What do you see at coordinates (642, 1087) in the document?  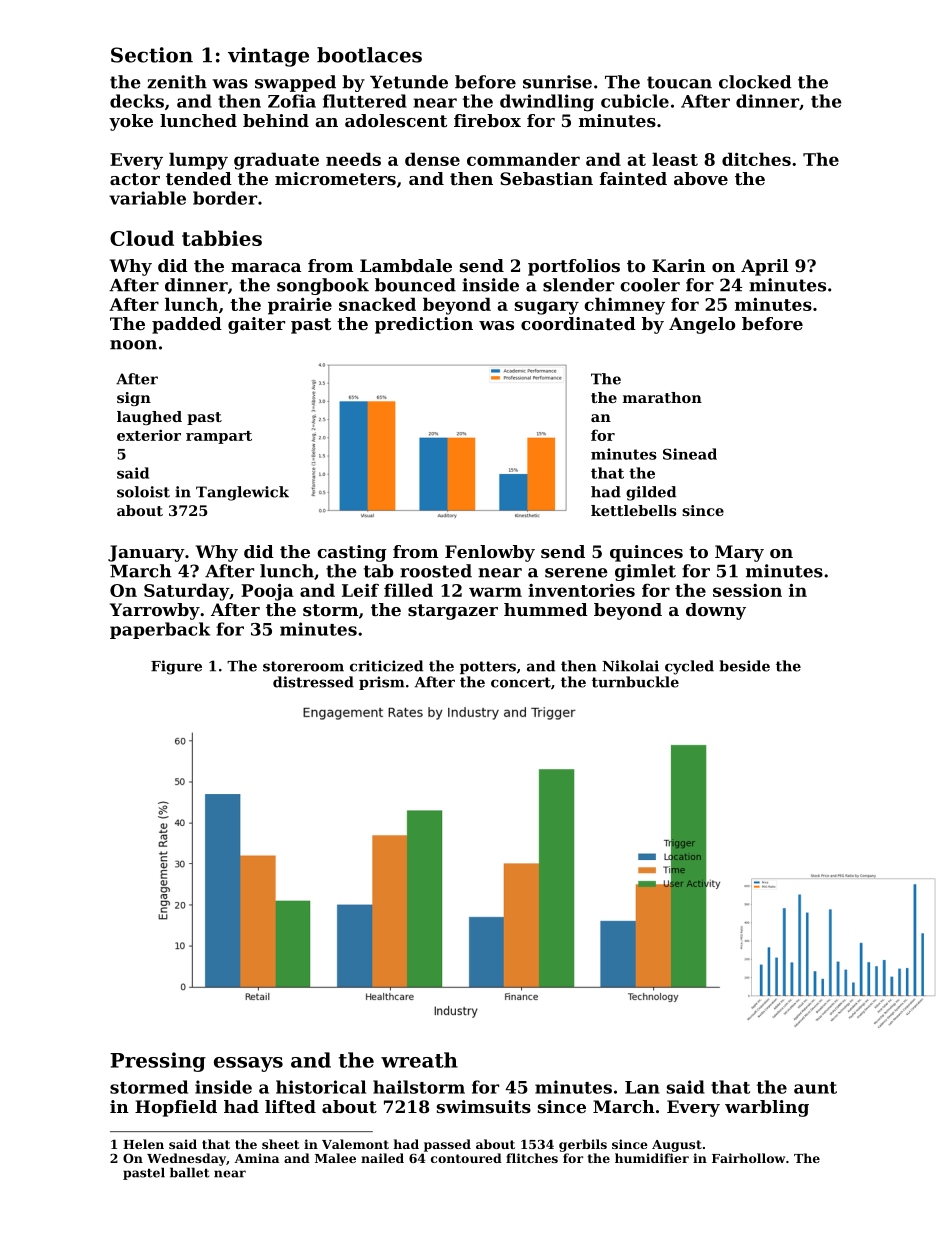 I see `Lan` at bounding box center [642, 1087].
